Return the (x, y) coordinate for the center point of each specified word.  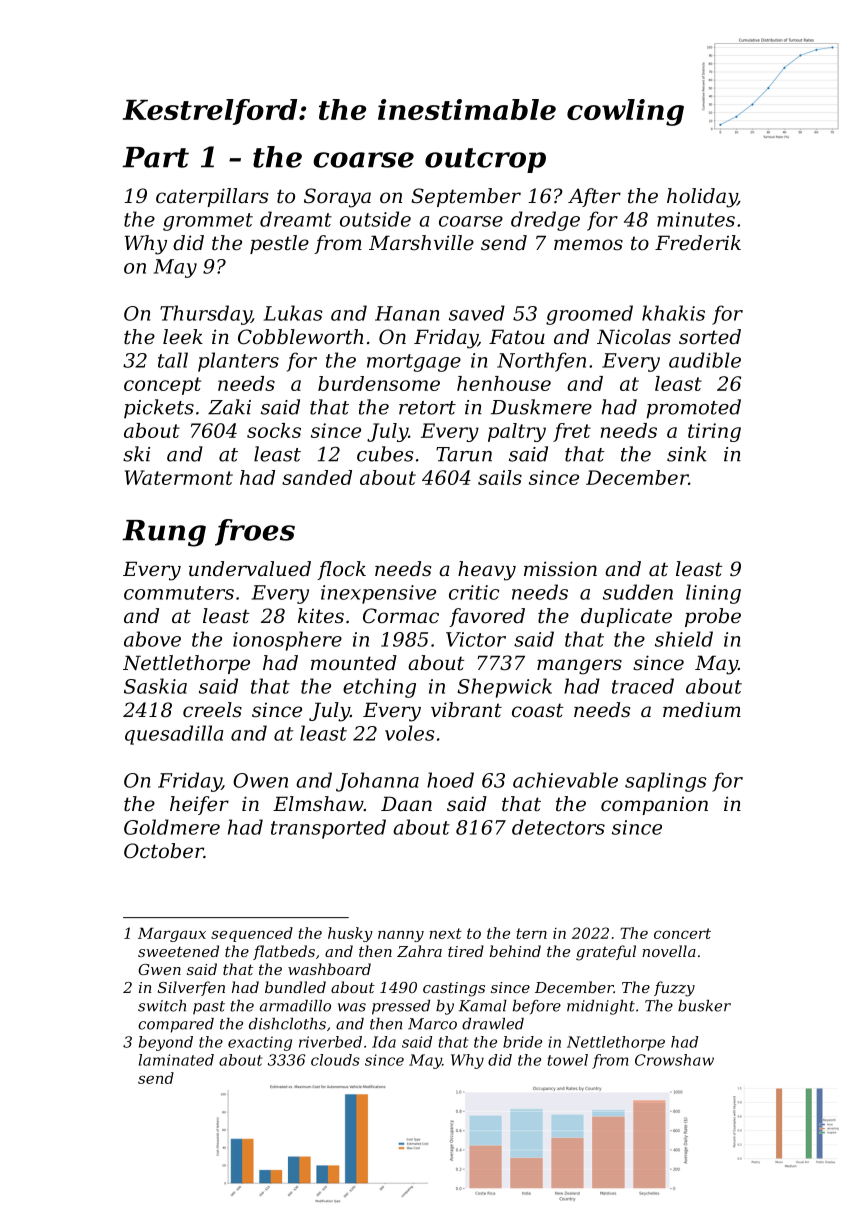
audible (705, 360)
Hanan (407, 313)
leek (183, 337)
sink (687, 454)
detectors (558, 827)
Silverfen (191, 988)
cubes (385, 454)
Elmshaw (318, 804)
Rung (164, 533)
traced (643, 686)
